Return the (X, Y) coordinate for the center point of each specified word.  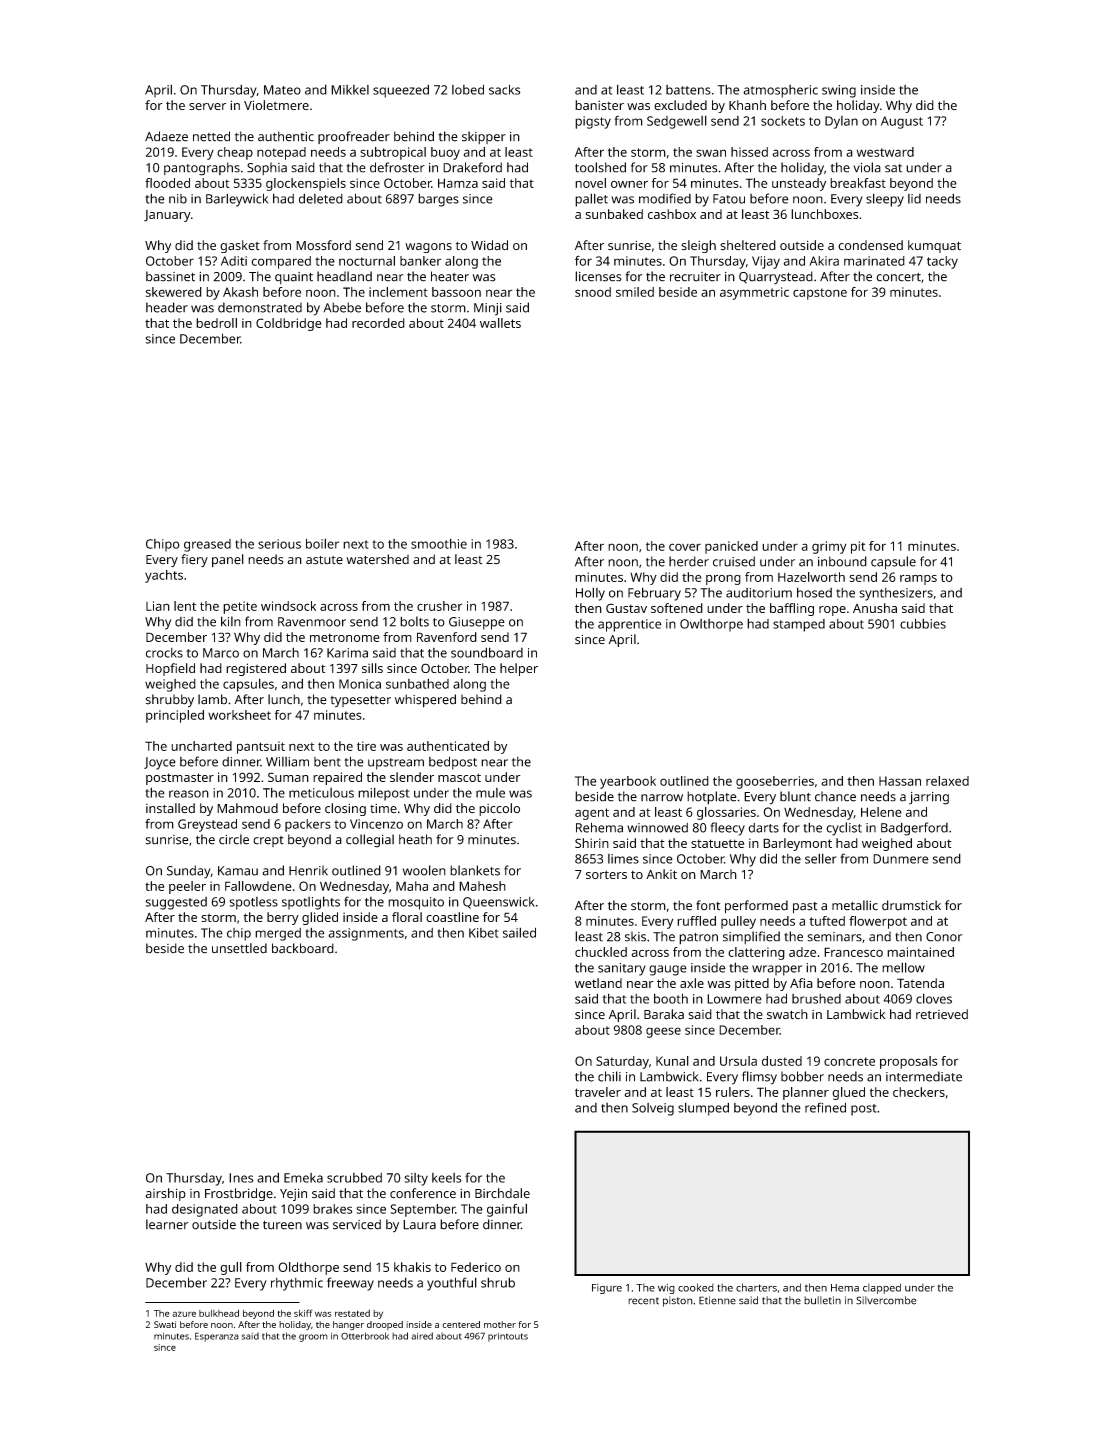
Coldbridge (289, 324)
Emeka (303, 1178)
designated (205, 1210)
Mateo (282, 90)
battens (688, 90)
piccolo (499, 809)
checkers (919, 1092)
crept (268, 841)
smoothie (439, 543)
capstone (820, 294)
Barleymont (797, 844)
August (902, 122)
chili (609, 1076)
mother (500, 1324)
